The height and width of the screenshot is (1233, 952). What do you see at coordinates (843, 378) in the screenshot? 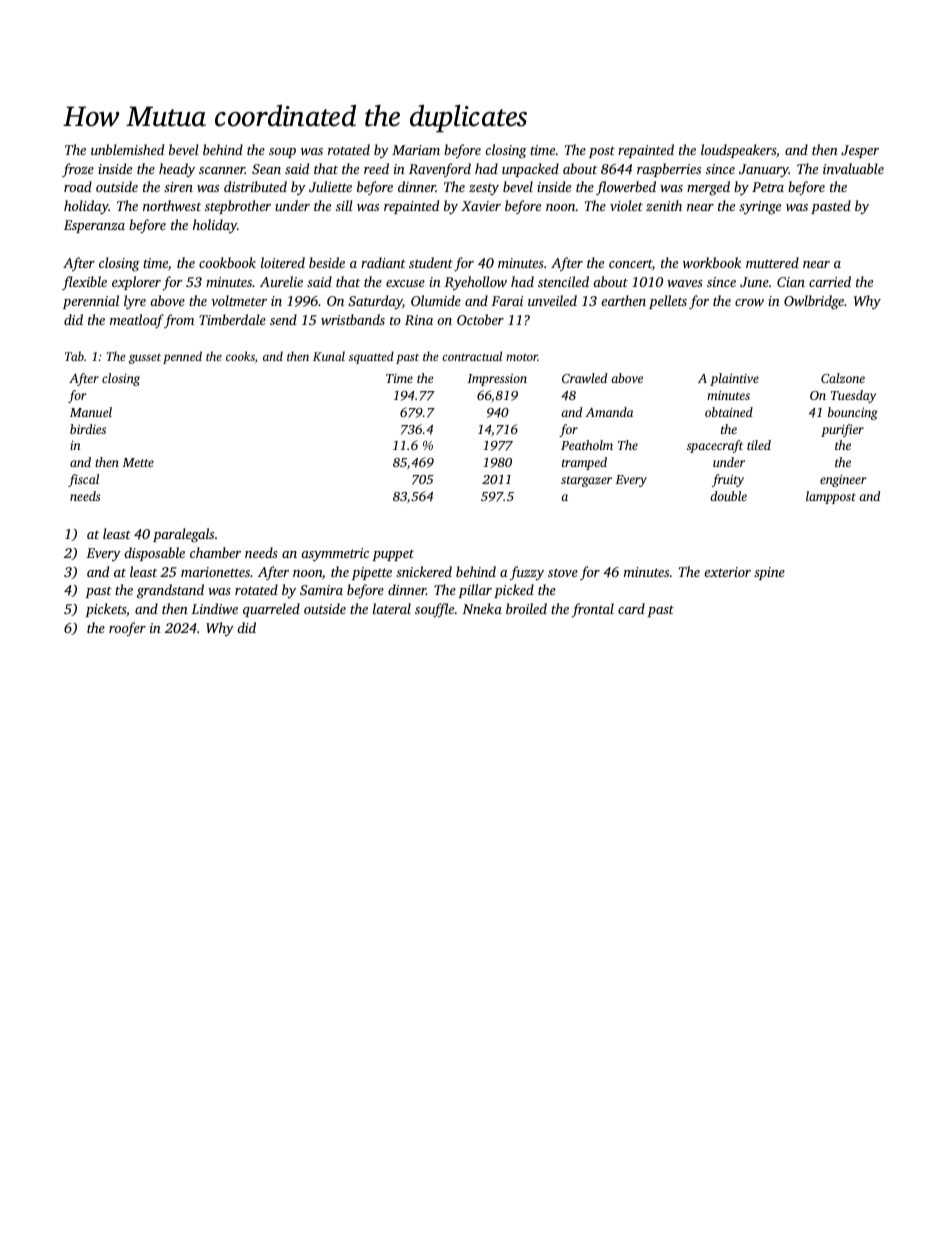
I see `Calzone` at bounding box center [843, 378].
